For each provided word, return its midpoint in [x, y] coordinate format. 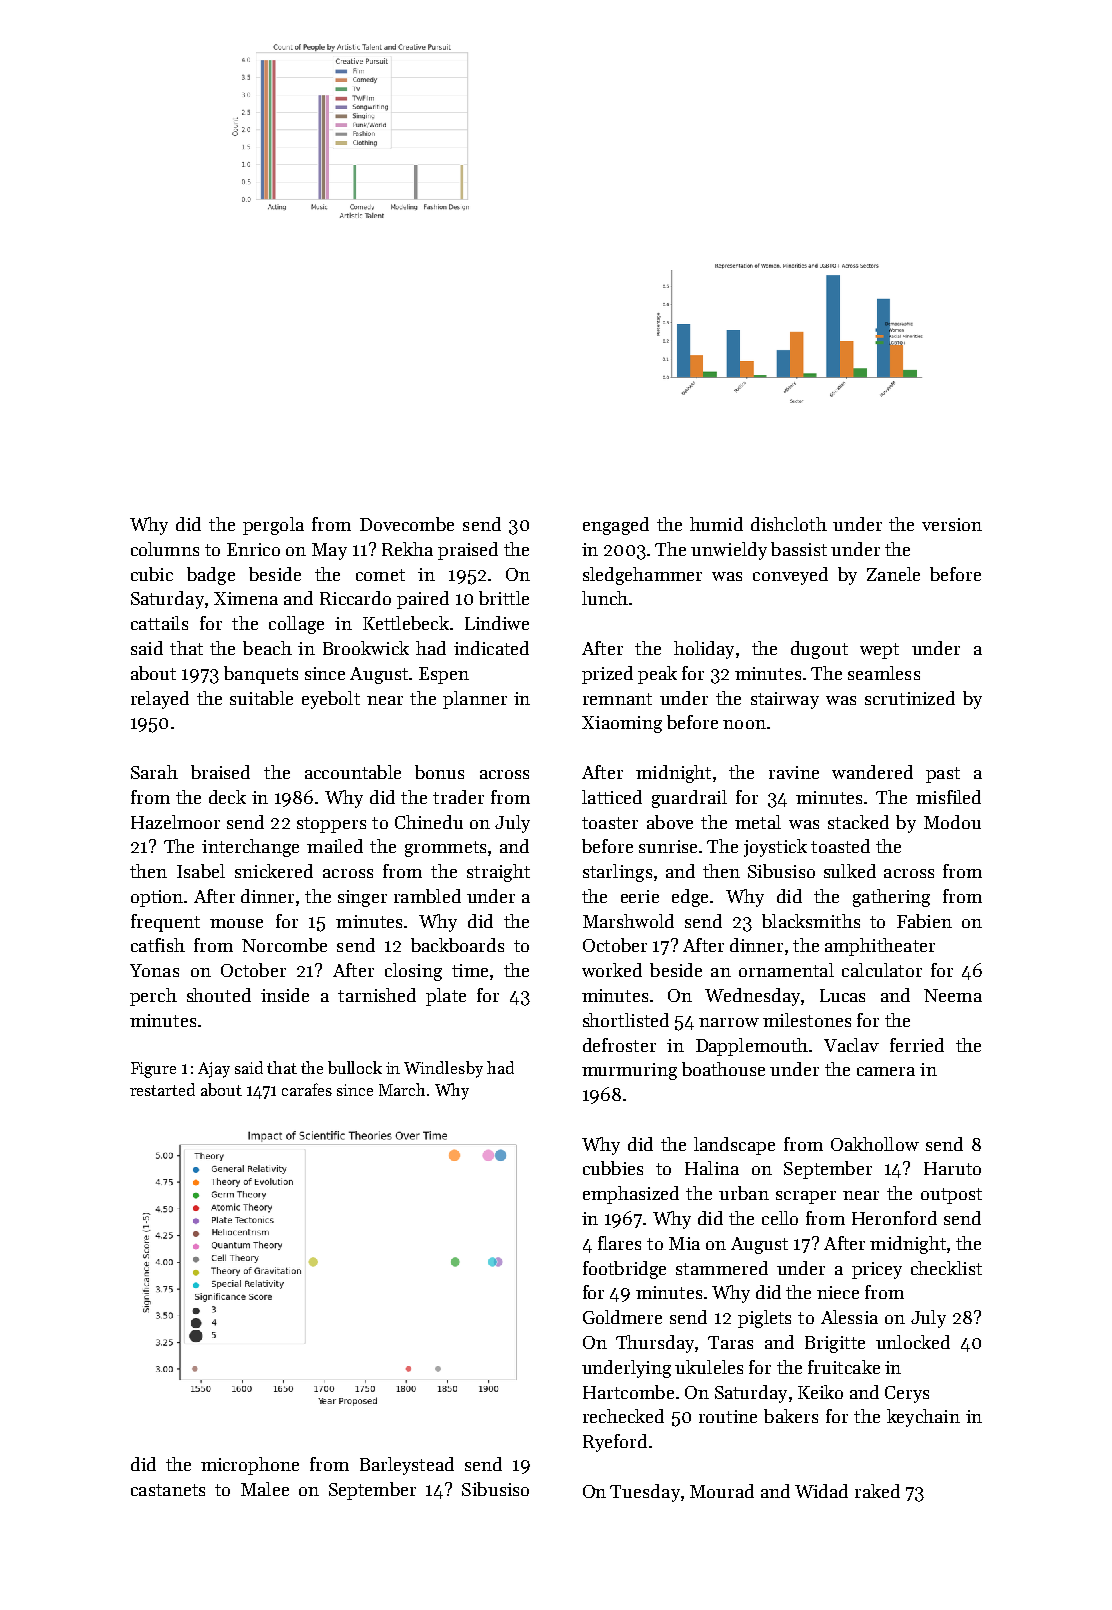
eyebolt [331, 700]
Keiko [820, 1392]
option [157, 898]
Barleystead [407, 1466]
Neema [953, 995]
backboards [457, 945]
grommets [445, 849]
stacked [858, 822]
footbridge [624, 1270]
